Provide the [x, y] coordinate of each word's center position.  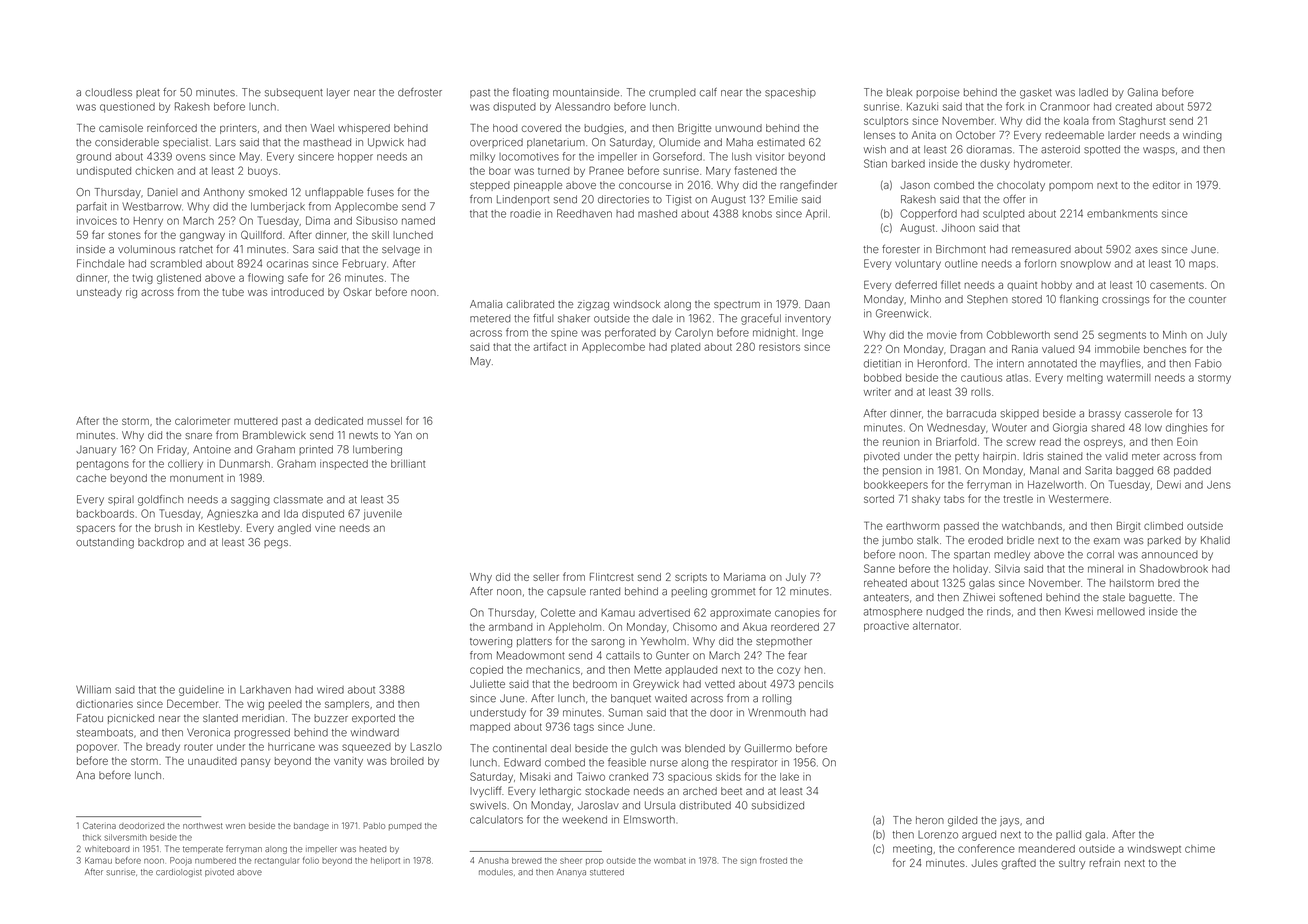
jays [1009, 821]
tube [233, 292]
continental [520, 748]
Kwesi [1079, 611]
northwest [202, 826]
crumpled [672, 93]
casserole [1148, 414]
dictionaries [104, 704]
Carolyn [694, 333]
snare [198, 436]
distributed [705, 805]
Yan [403, 435]
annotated [1052, 363]
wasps [1159, 151]
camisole [121, 128]
